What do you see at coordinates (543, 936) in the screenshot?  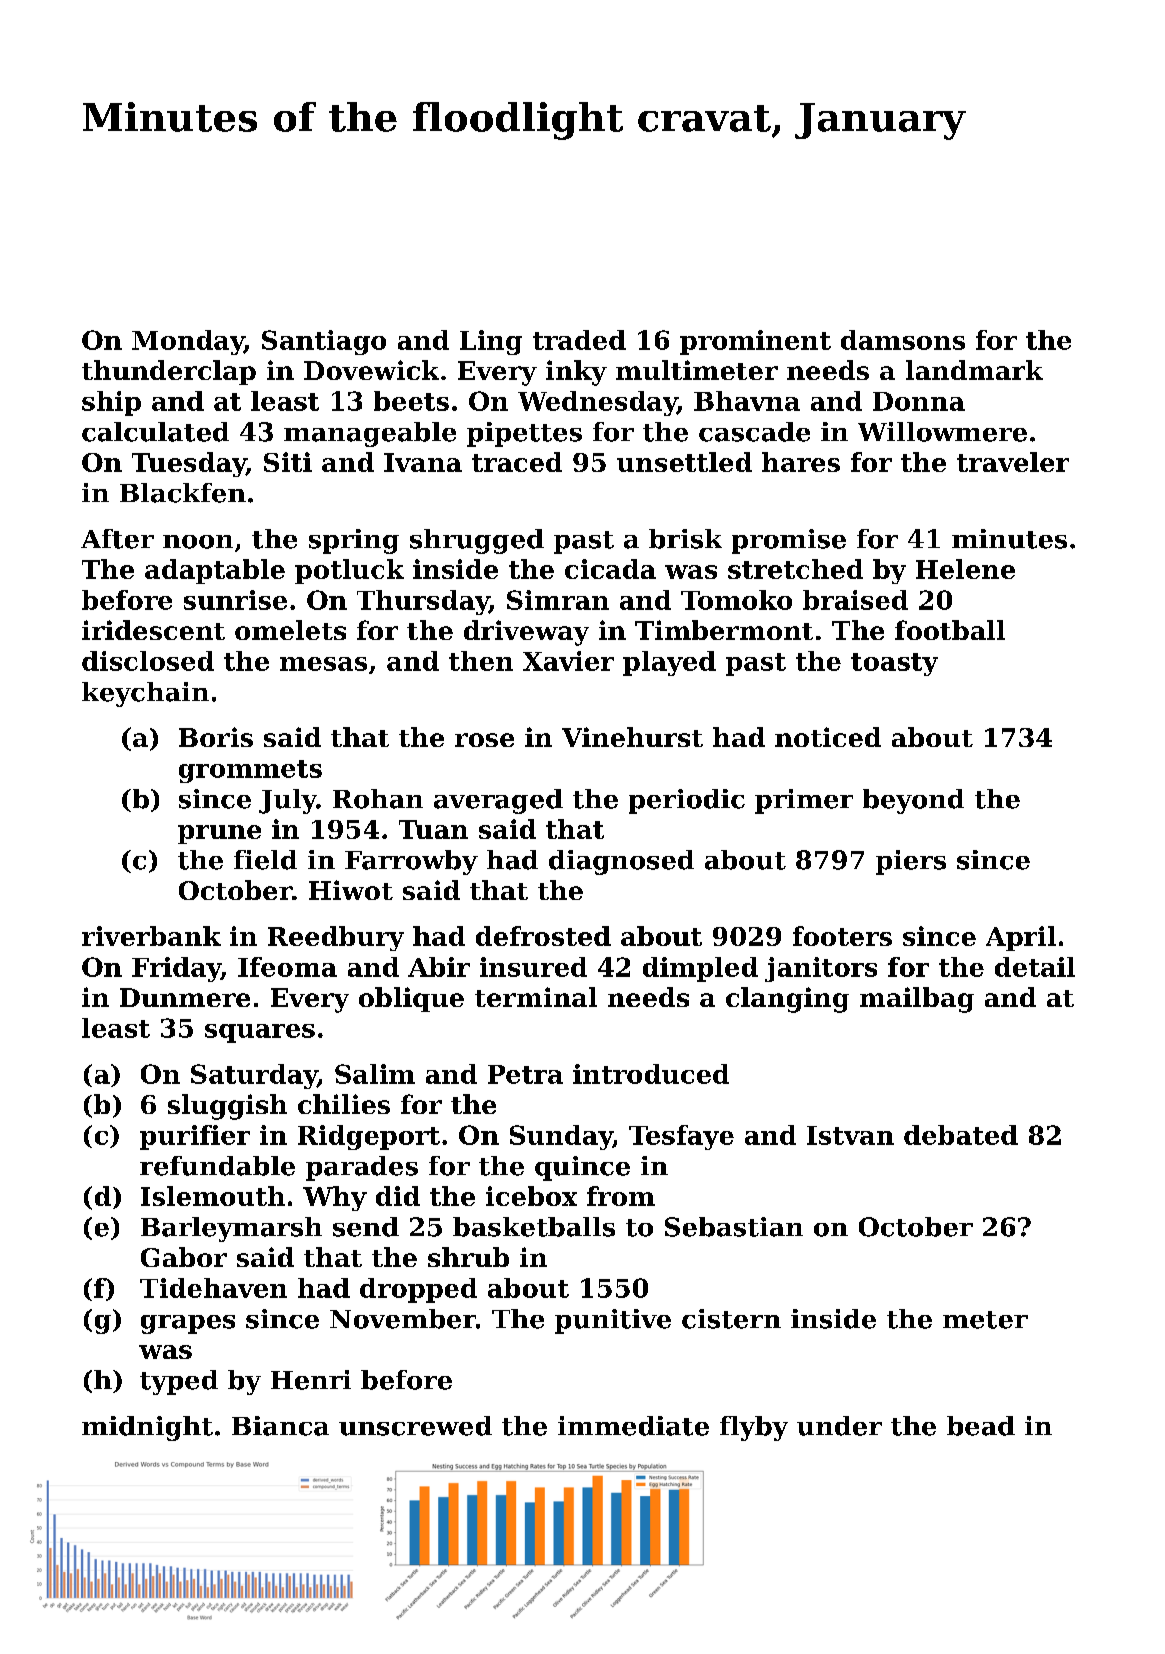 I see `defrosted` at bounding box center [543, 936].
